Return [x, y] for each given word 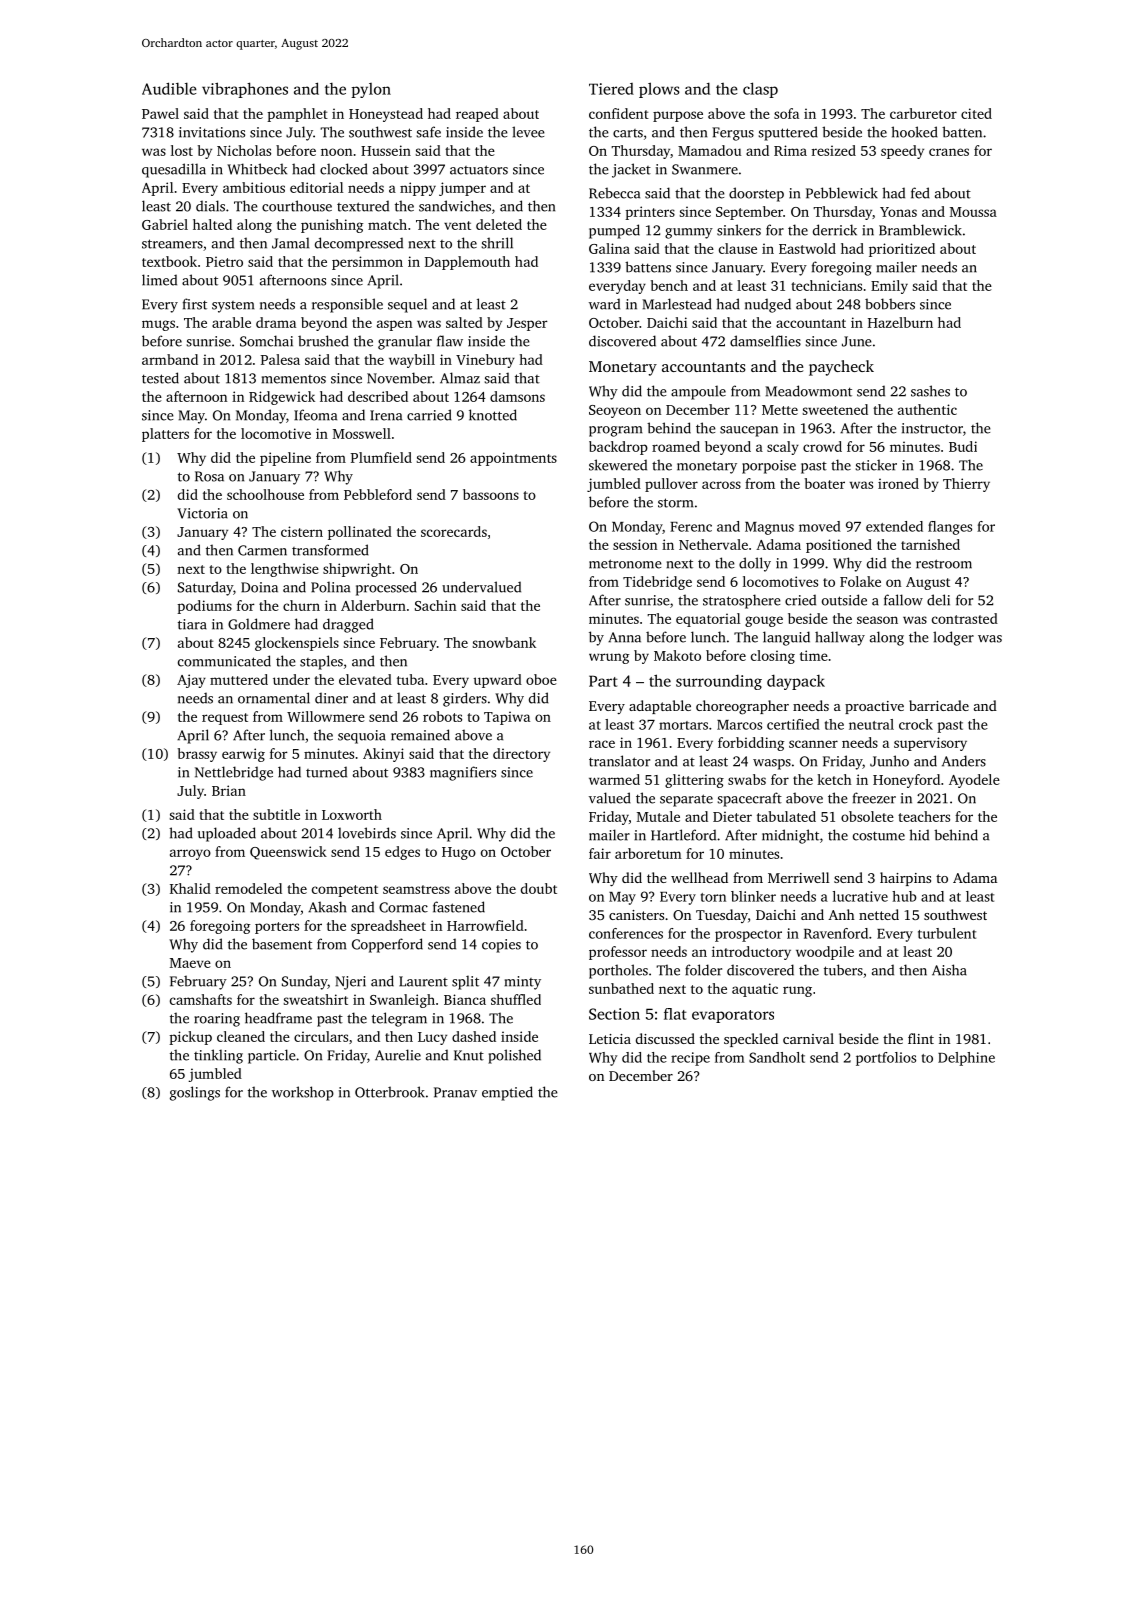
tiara [192, 624]
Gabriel [165, 224]
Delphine [966, 1059]
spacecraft [749, 799]
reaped [477, 115]
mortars [683, 725]
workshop [303, 1093]
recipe [690, 1059]
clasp [760, 90]
